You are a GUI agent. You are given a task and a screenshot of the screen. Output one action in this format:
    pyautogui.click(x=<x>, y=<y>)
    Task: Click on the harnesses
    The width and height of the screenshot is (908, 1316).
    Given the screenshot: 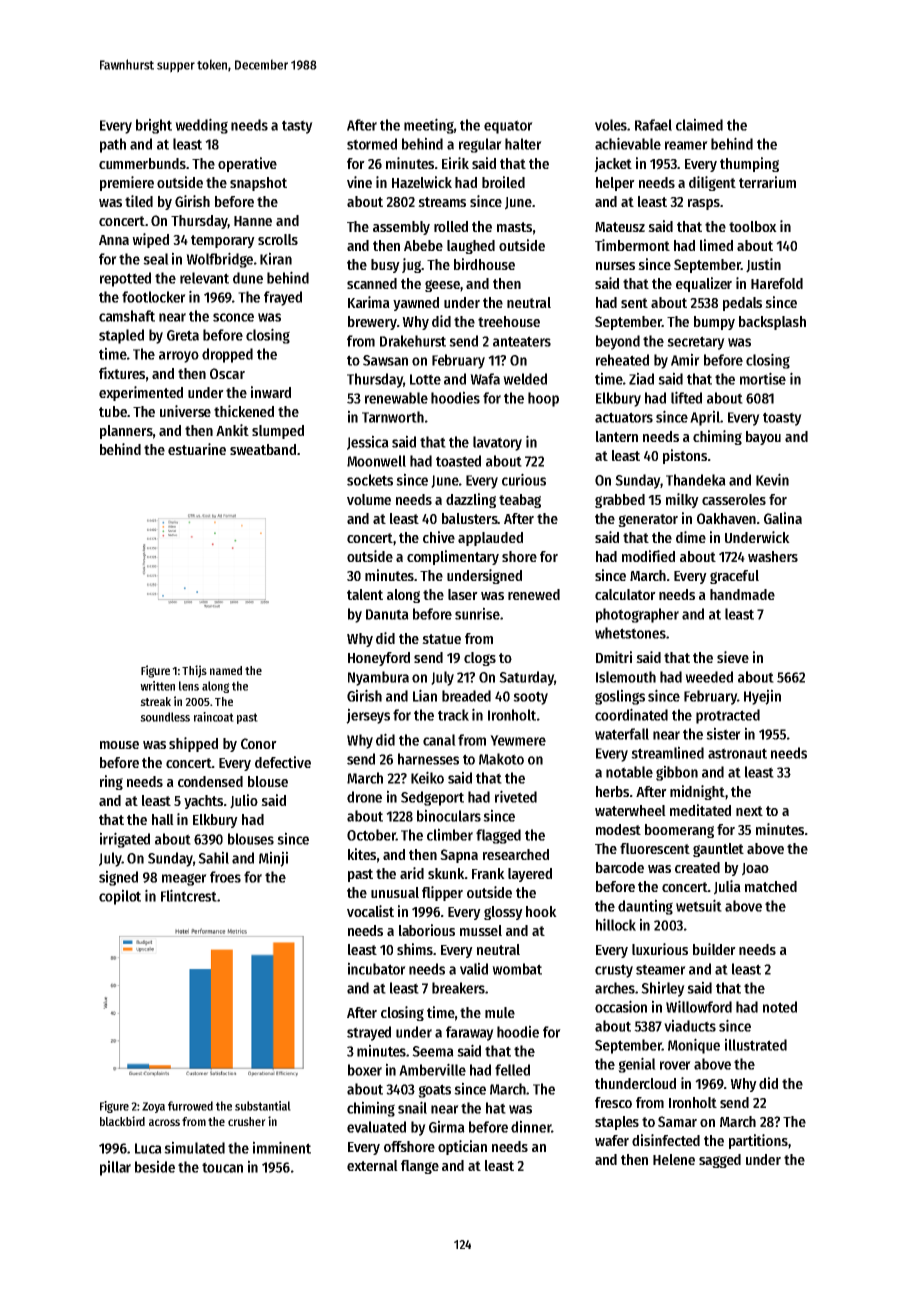 What is the action you would take?
    pyautogui.click(x=428, y=759)
